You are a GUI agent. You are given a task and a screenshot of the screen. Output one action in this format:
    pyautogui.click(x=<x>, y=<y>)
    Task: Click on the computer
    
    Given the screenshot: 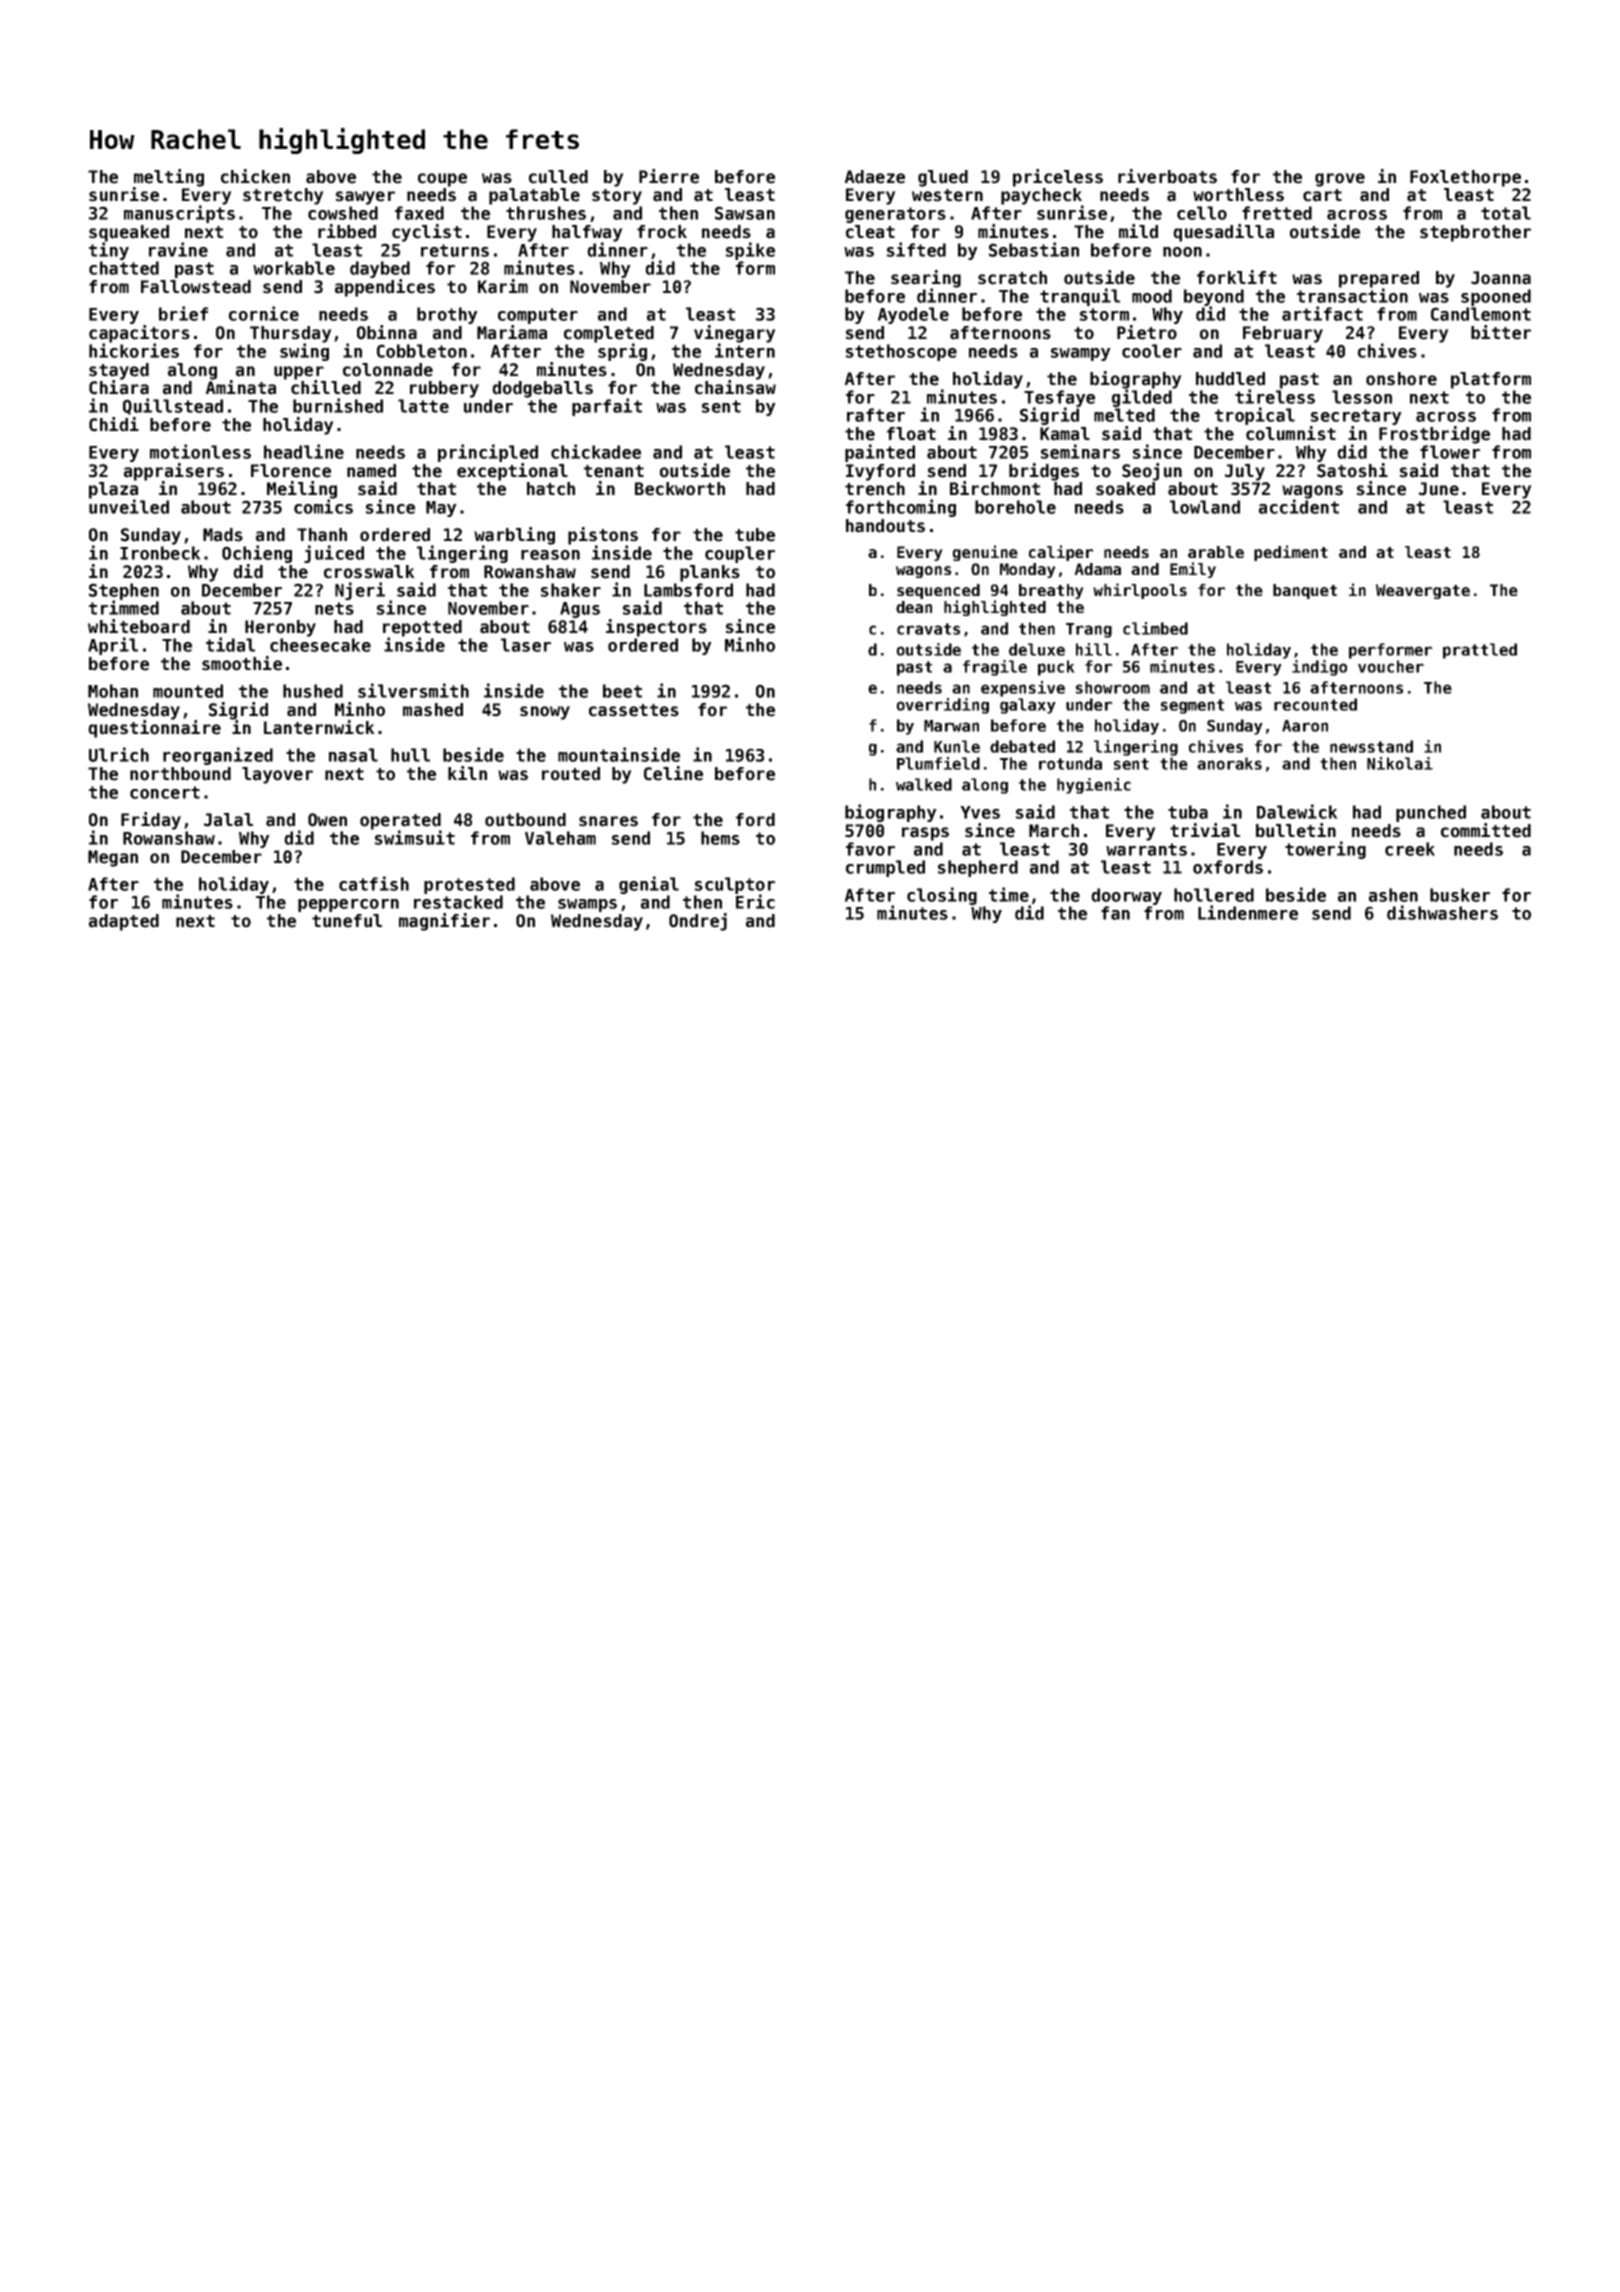 What is the action you would take?
    pyautogui.click(x=538, y=316)
